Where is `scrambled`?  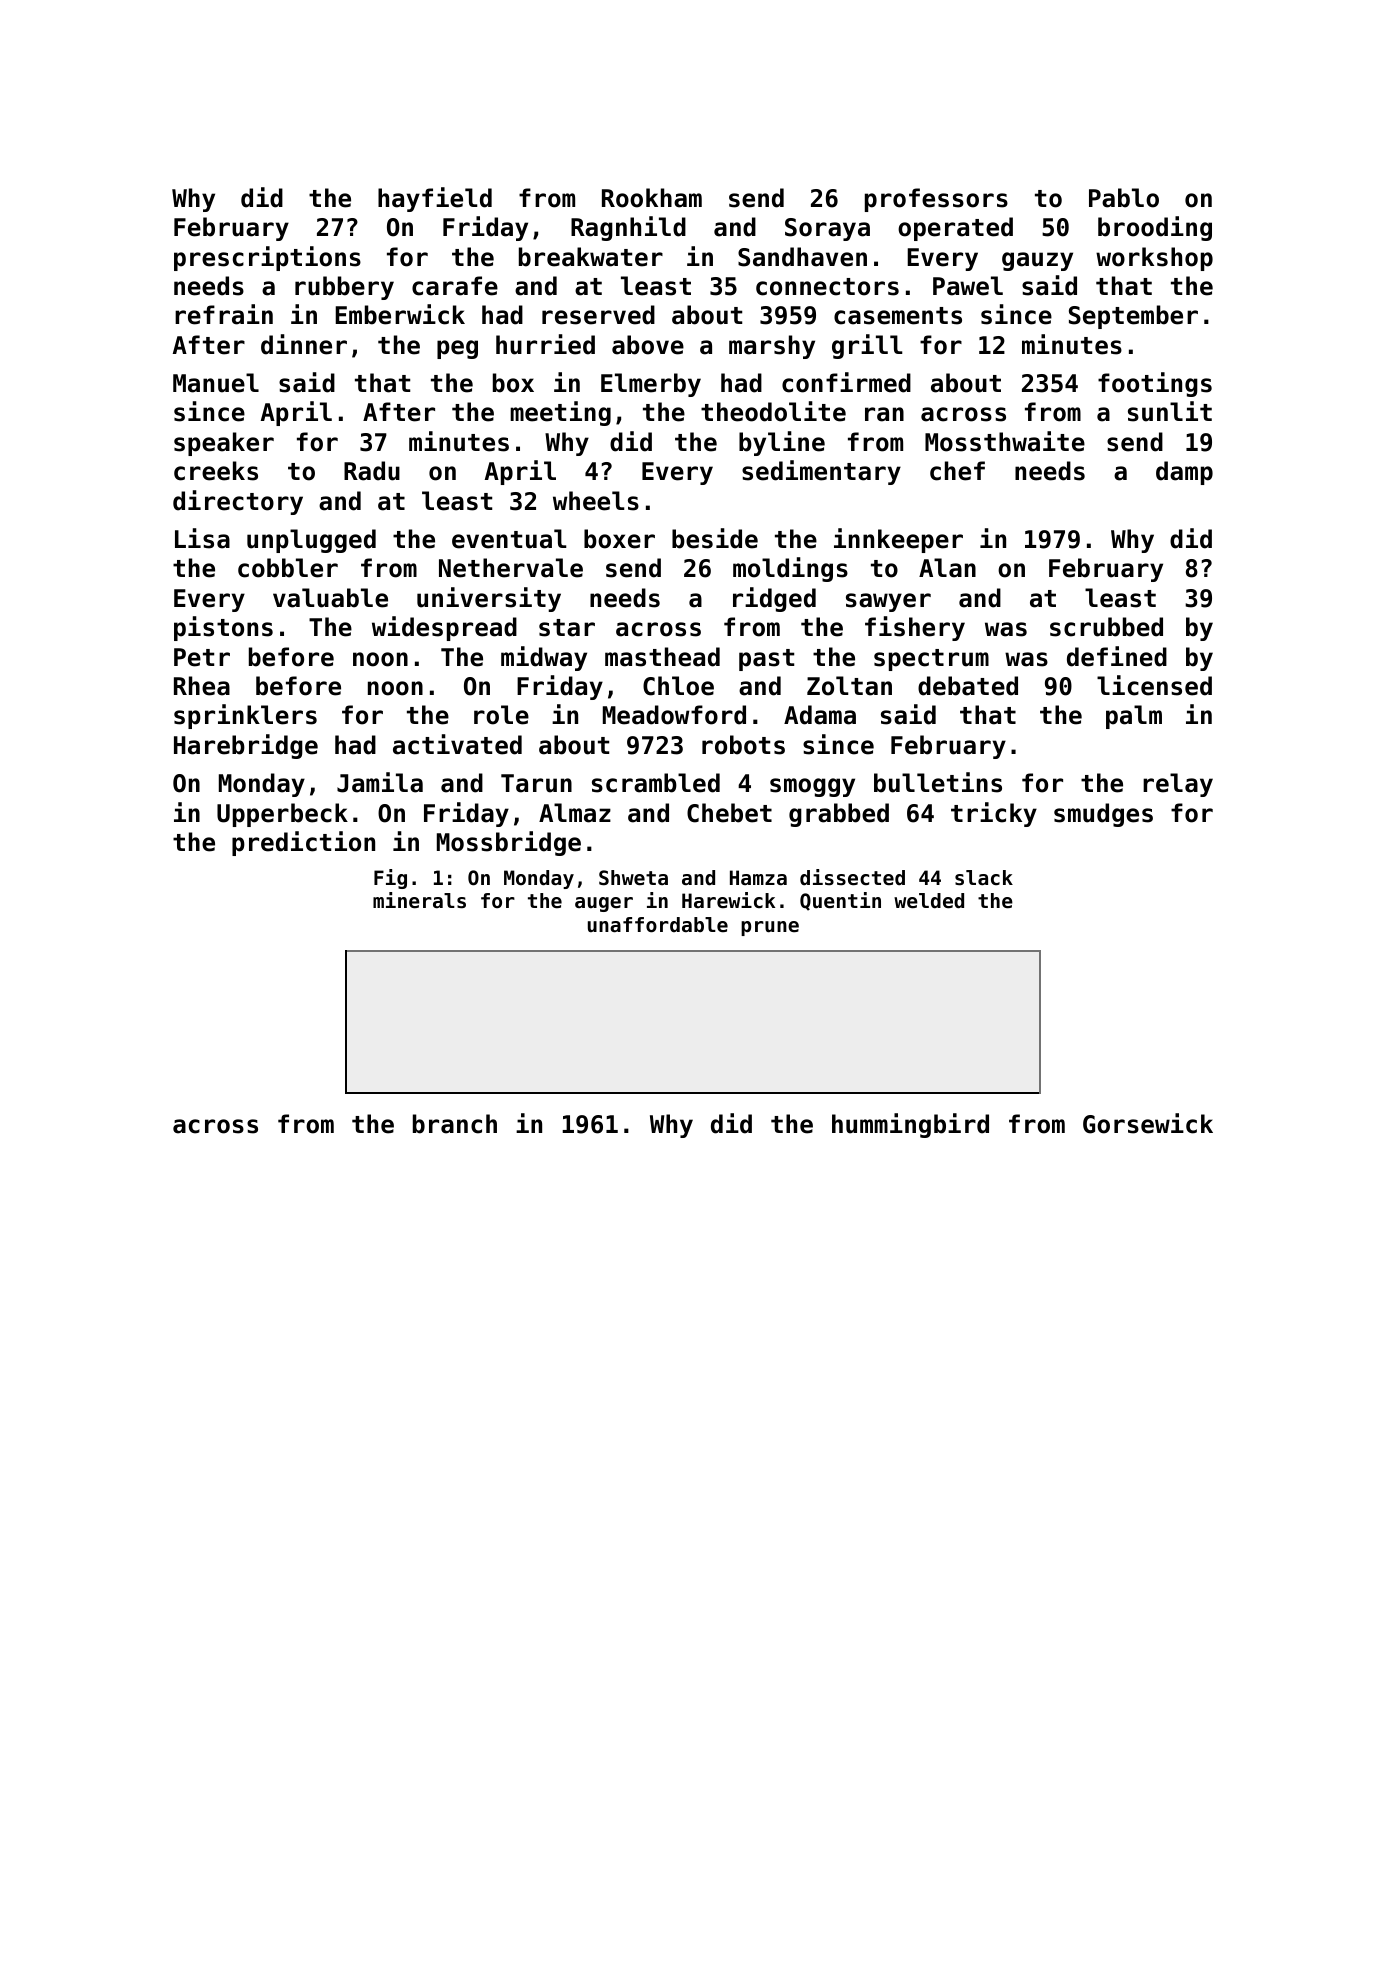
scrambled is located at coordinates (656, 783).
